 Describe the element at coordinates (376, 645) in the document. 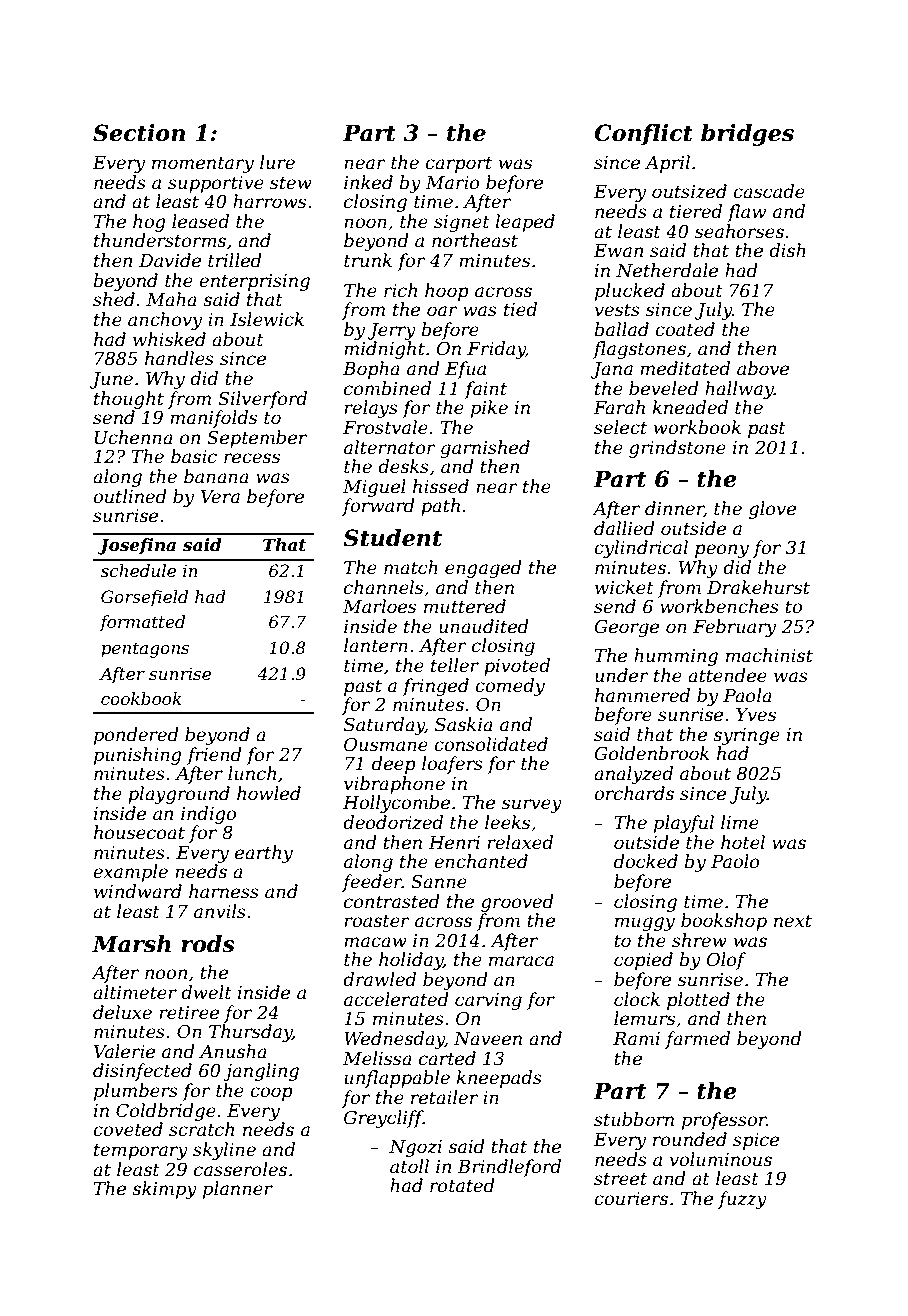

I see `lantern` at that location.
